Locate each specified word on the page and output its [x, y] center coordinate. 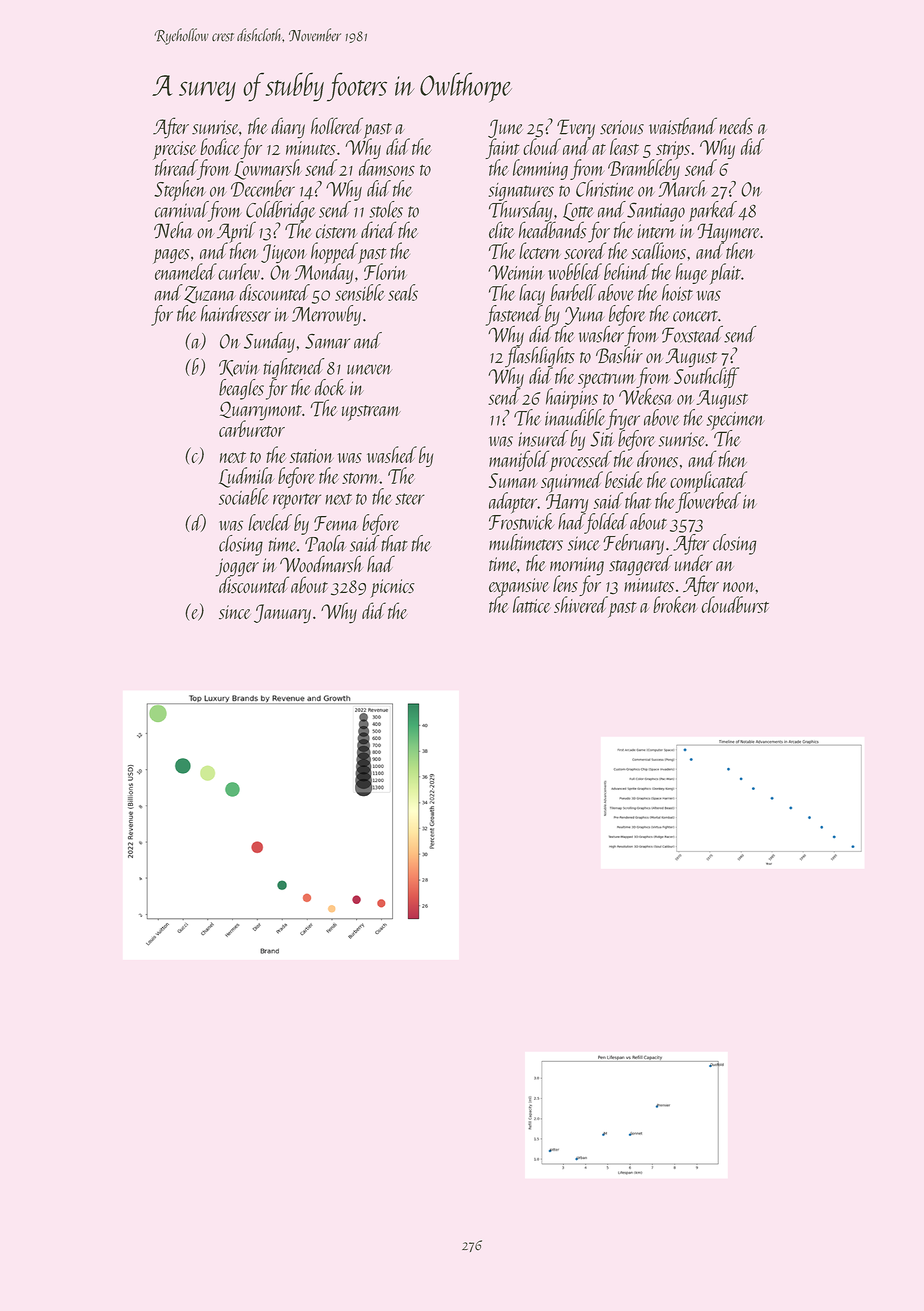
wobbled [575, 271]
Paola [325, 543]
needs [736, 126]
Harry [567, 503]
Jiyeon [284, 254]
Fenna [336, 523]
